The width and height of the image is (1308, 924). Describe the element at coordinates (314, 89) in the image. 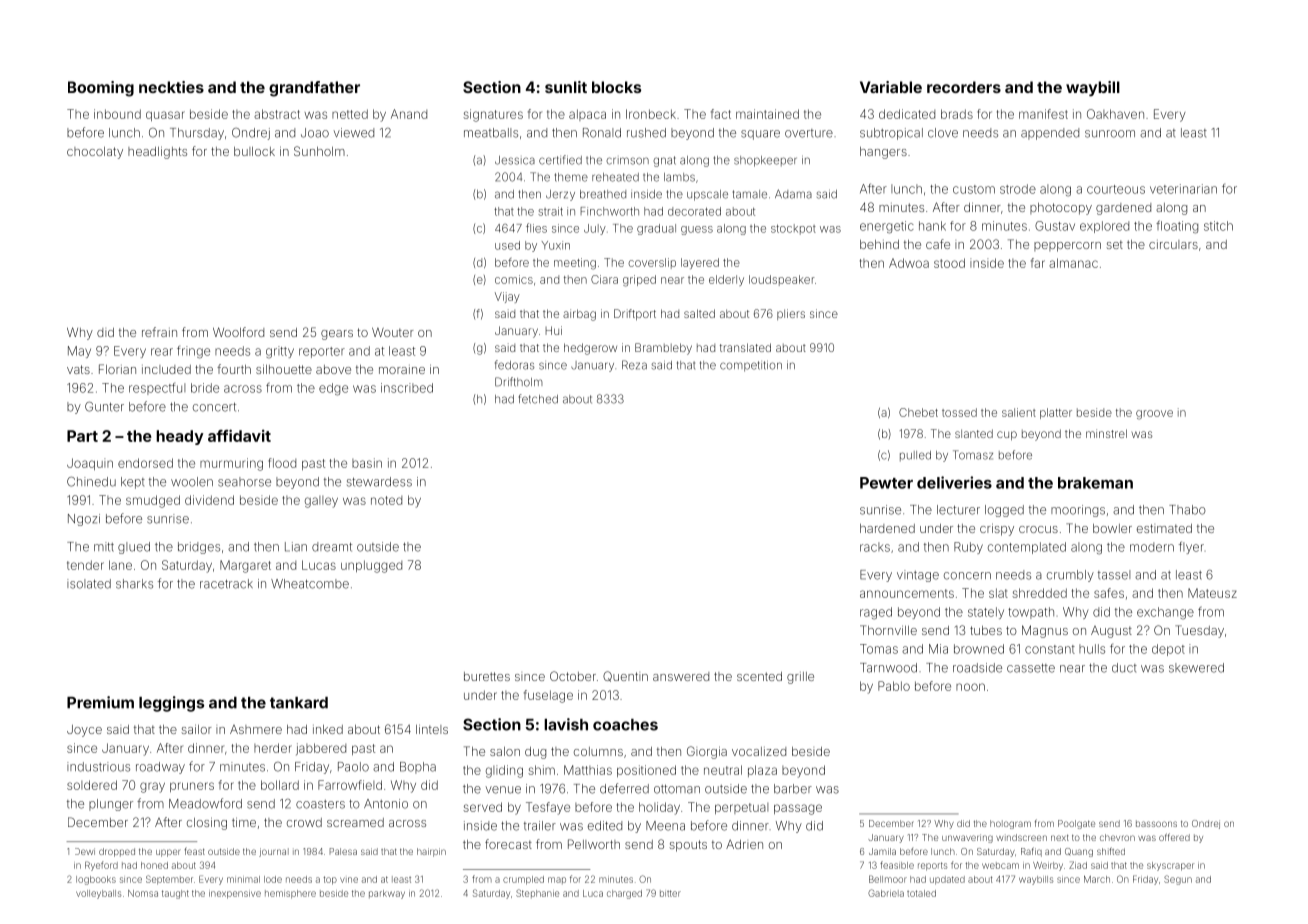

I see `grandfather` at that location.
